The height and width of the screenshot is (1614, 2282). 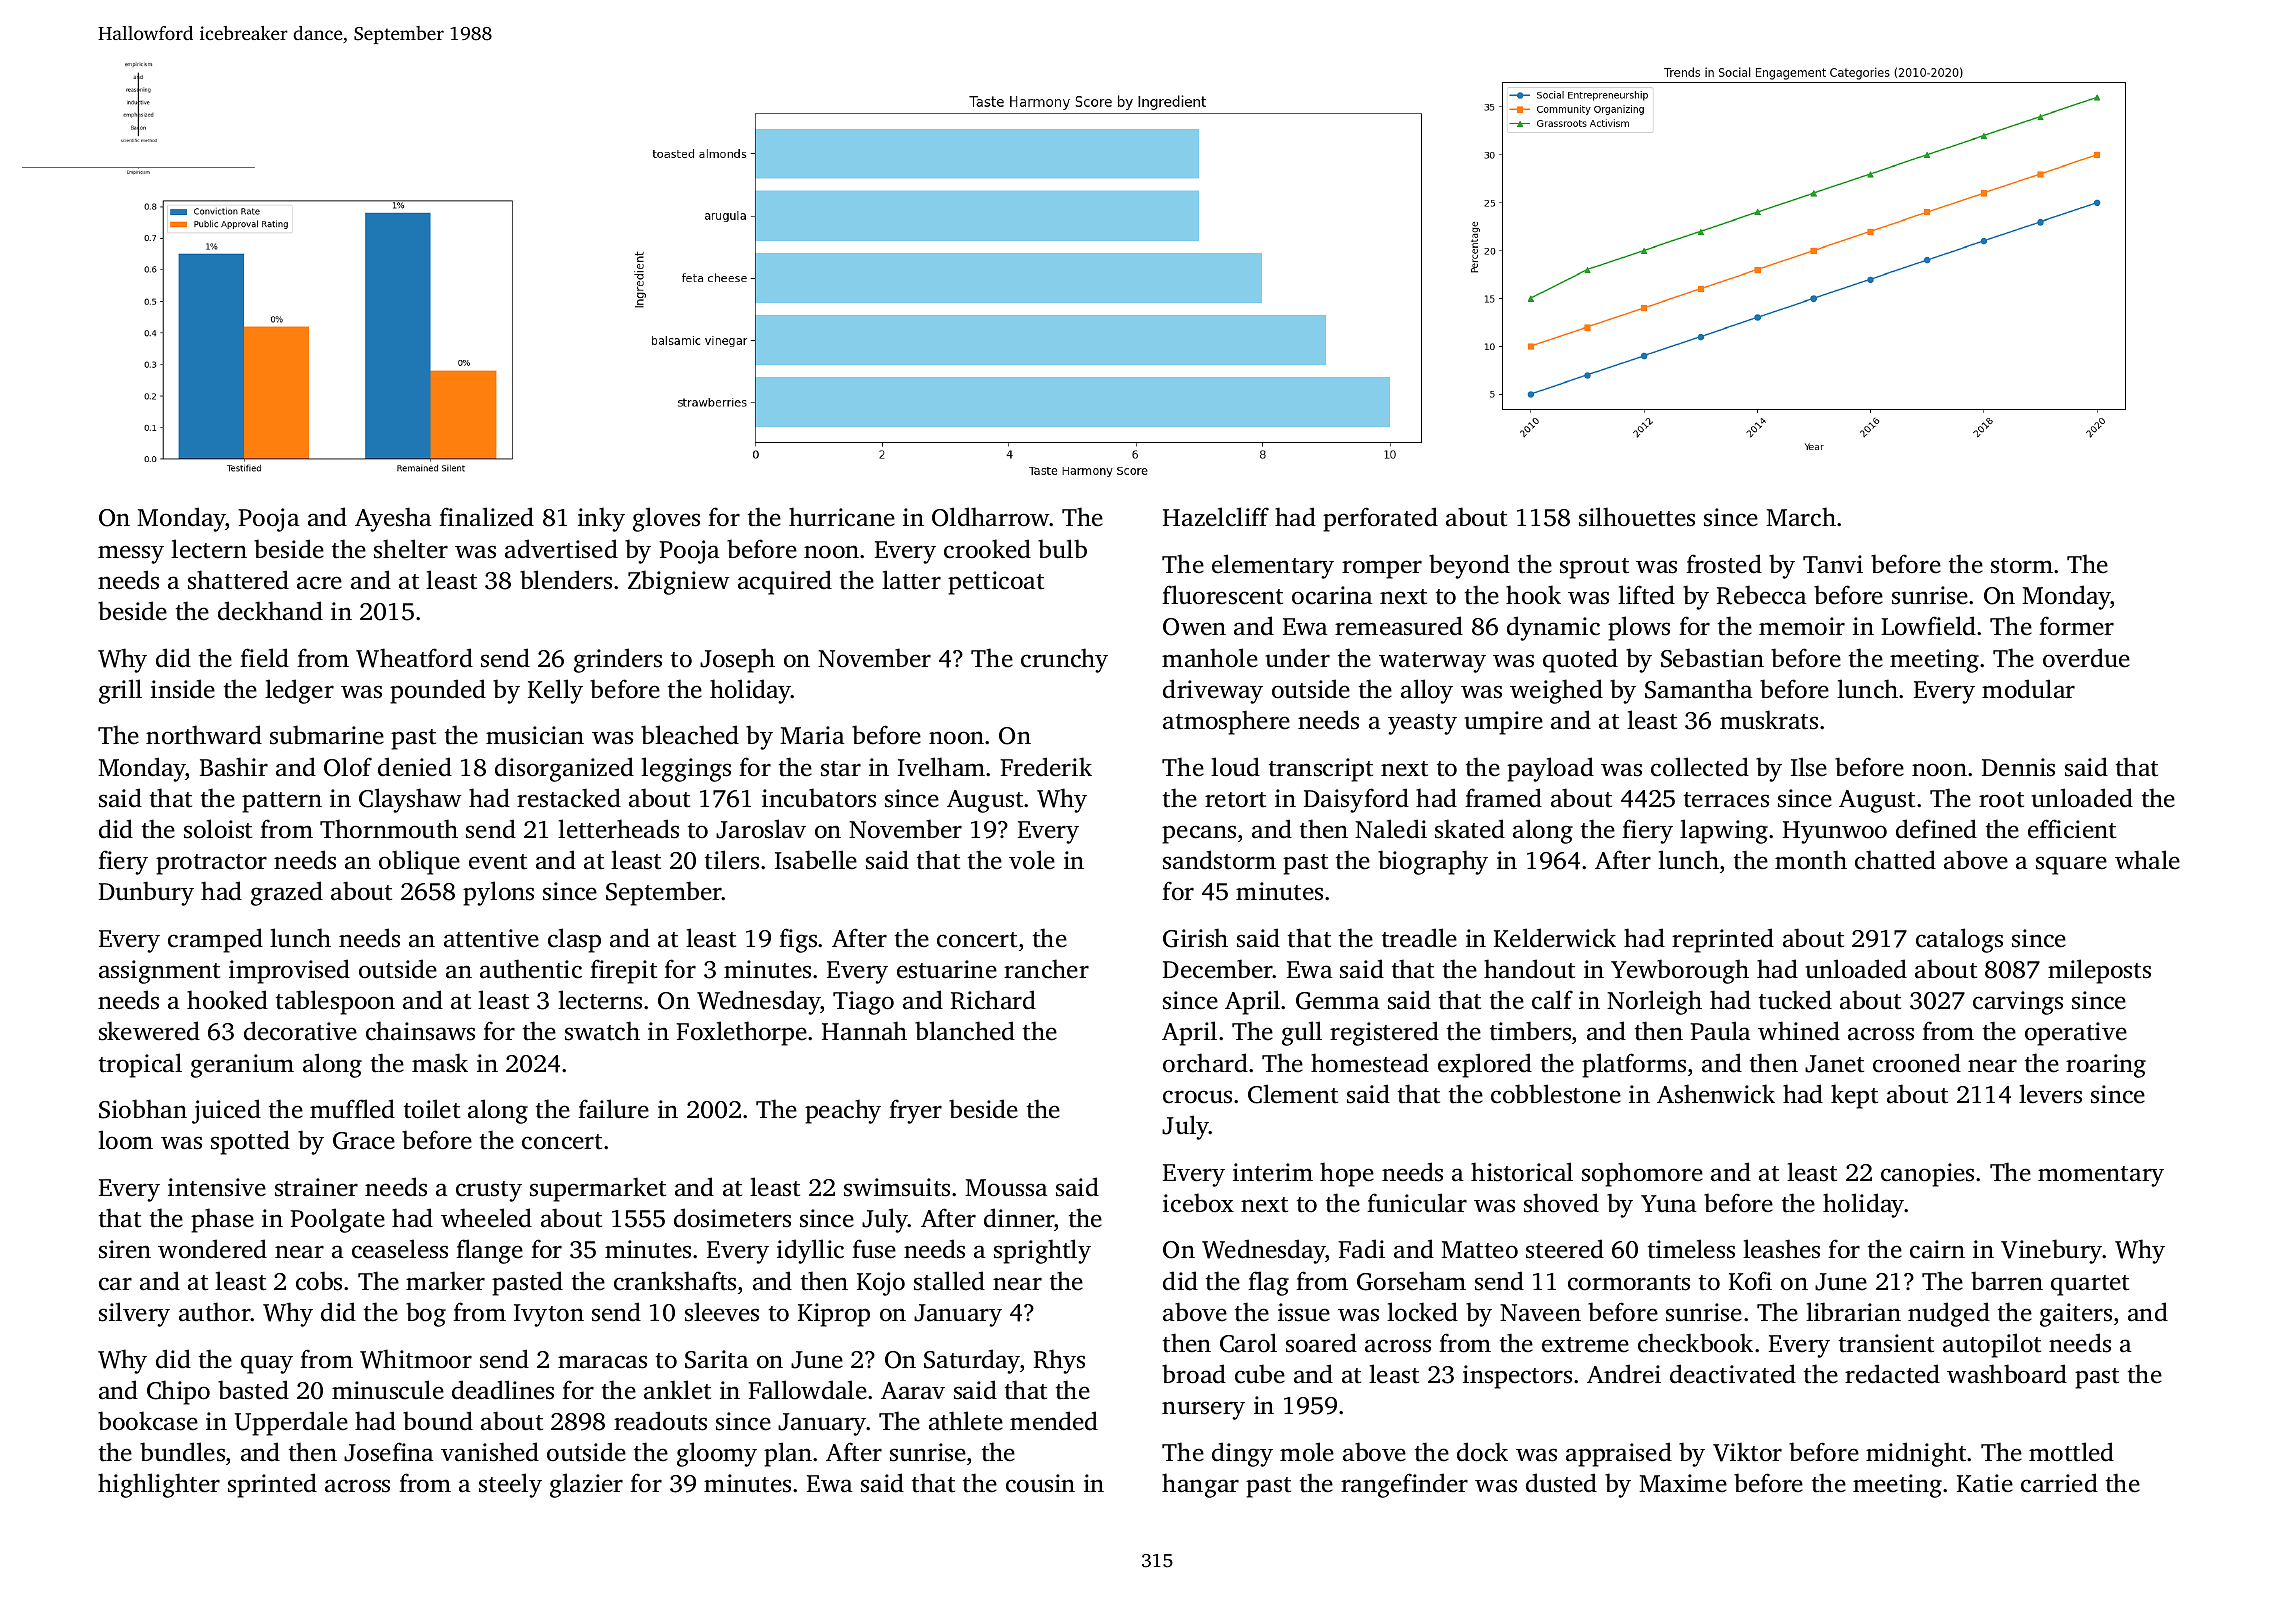 I want to click on attentive, so click(x=491, y=938).
